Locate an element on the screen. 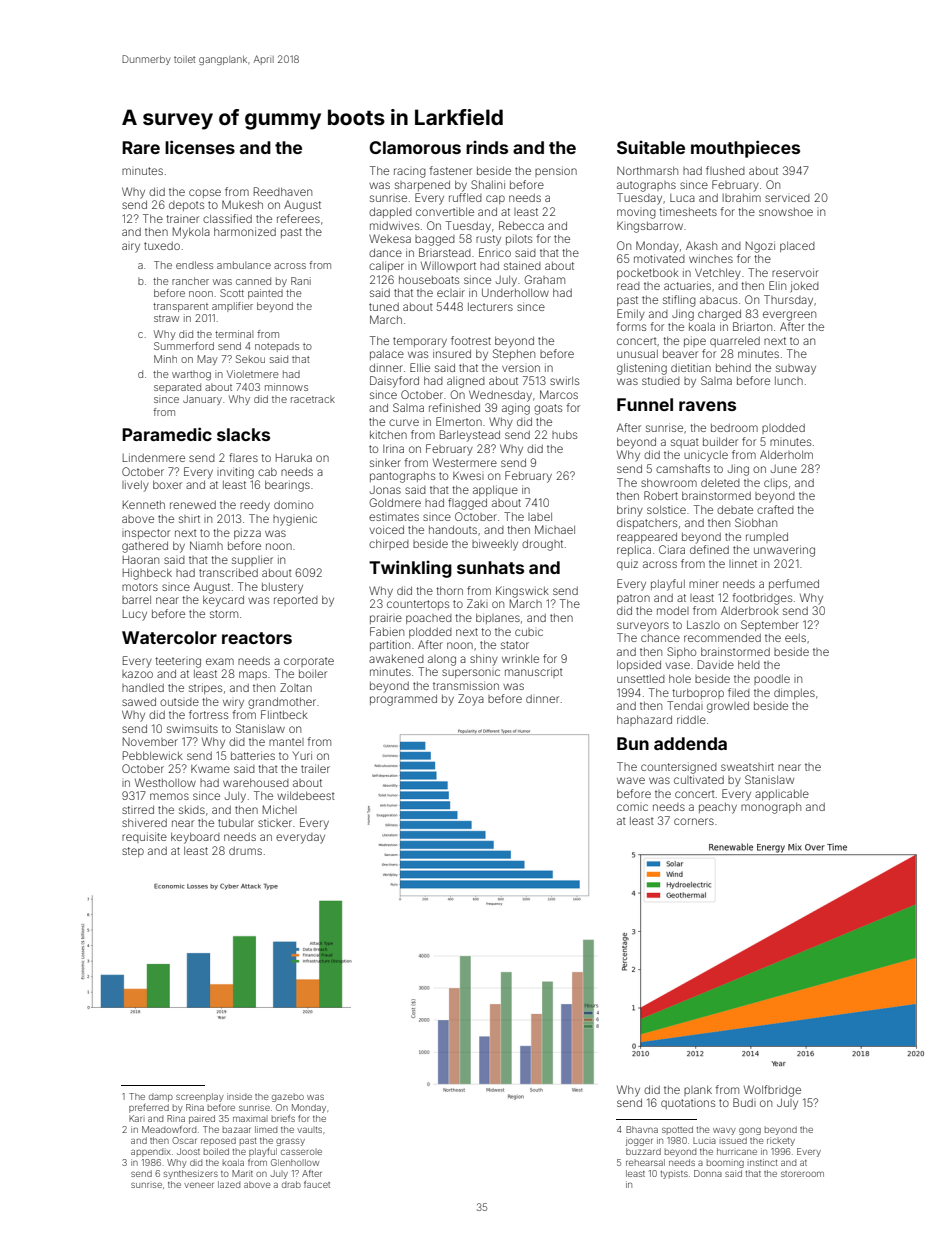 Image resolution: width=952 pixels, height=1233 pixels. tubular is located at coordinates (236, 823).
